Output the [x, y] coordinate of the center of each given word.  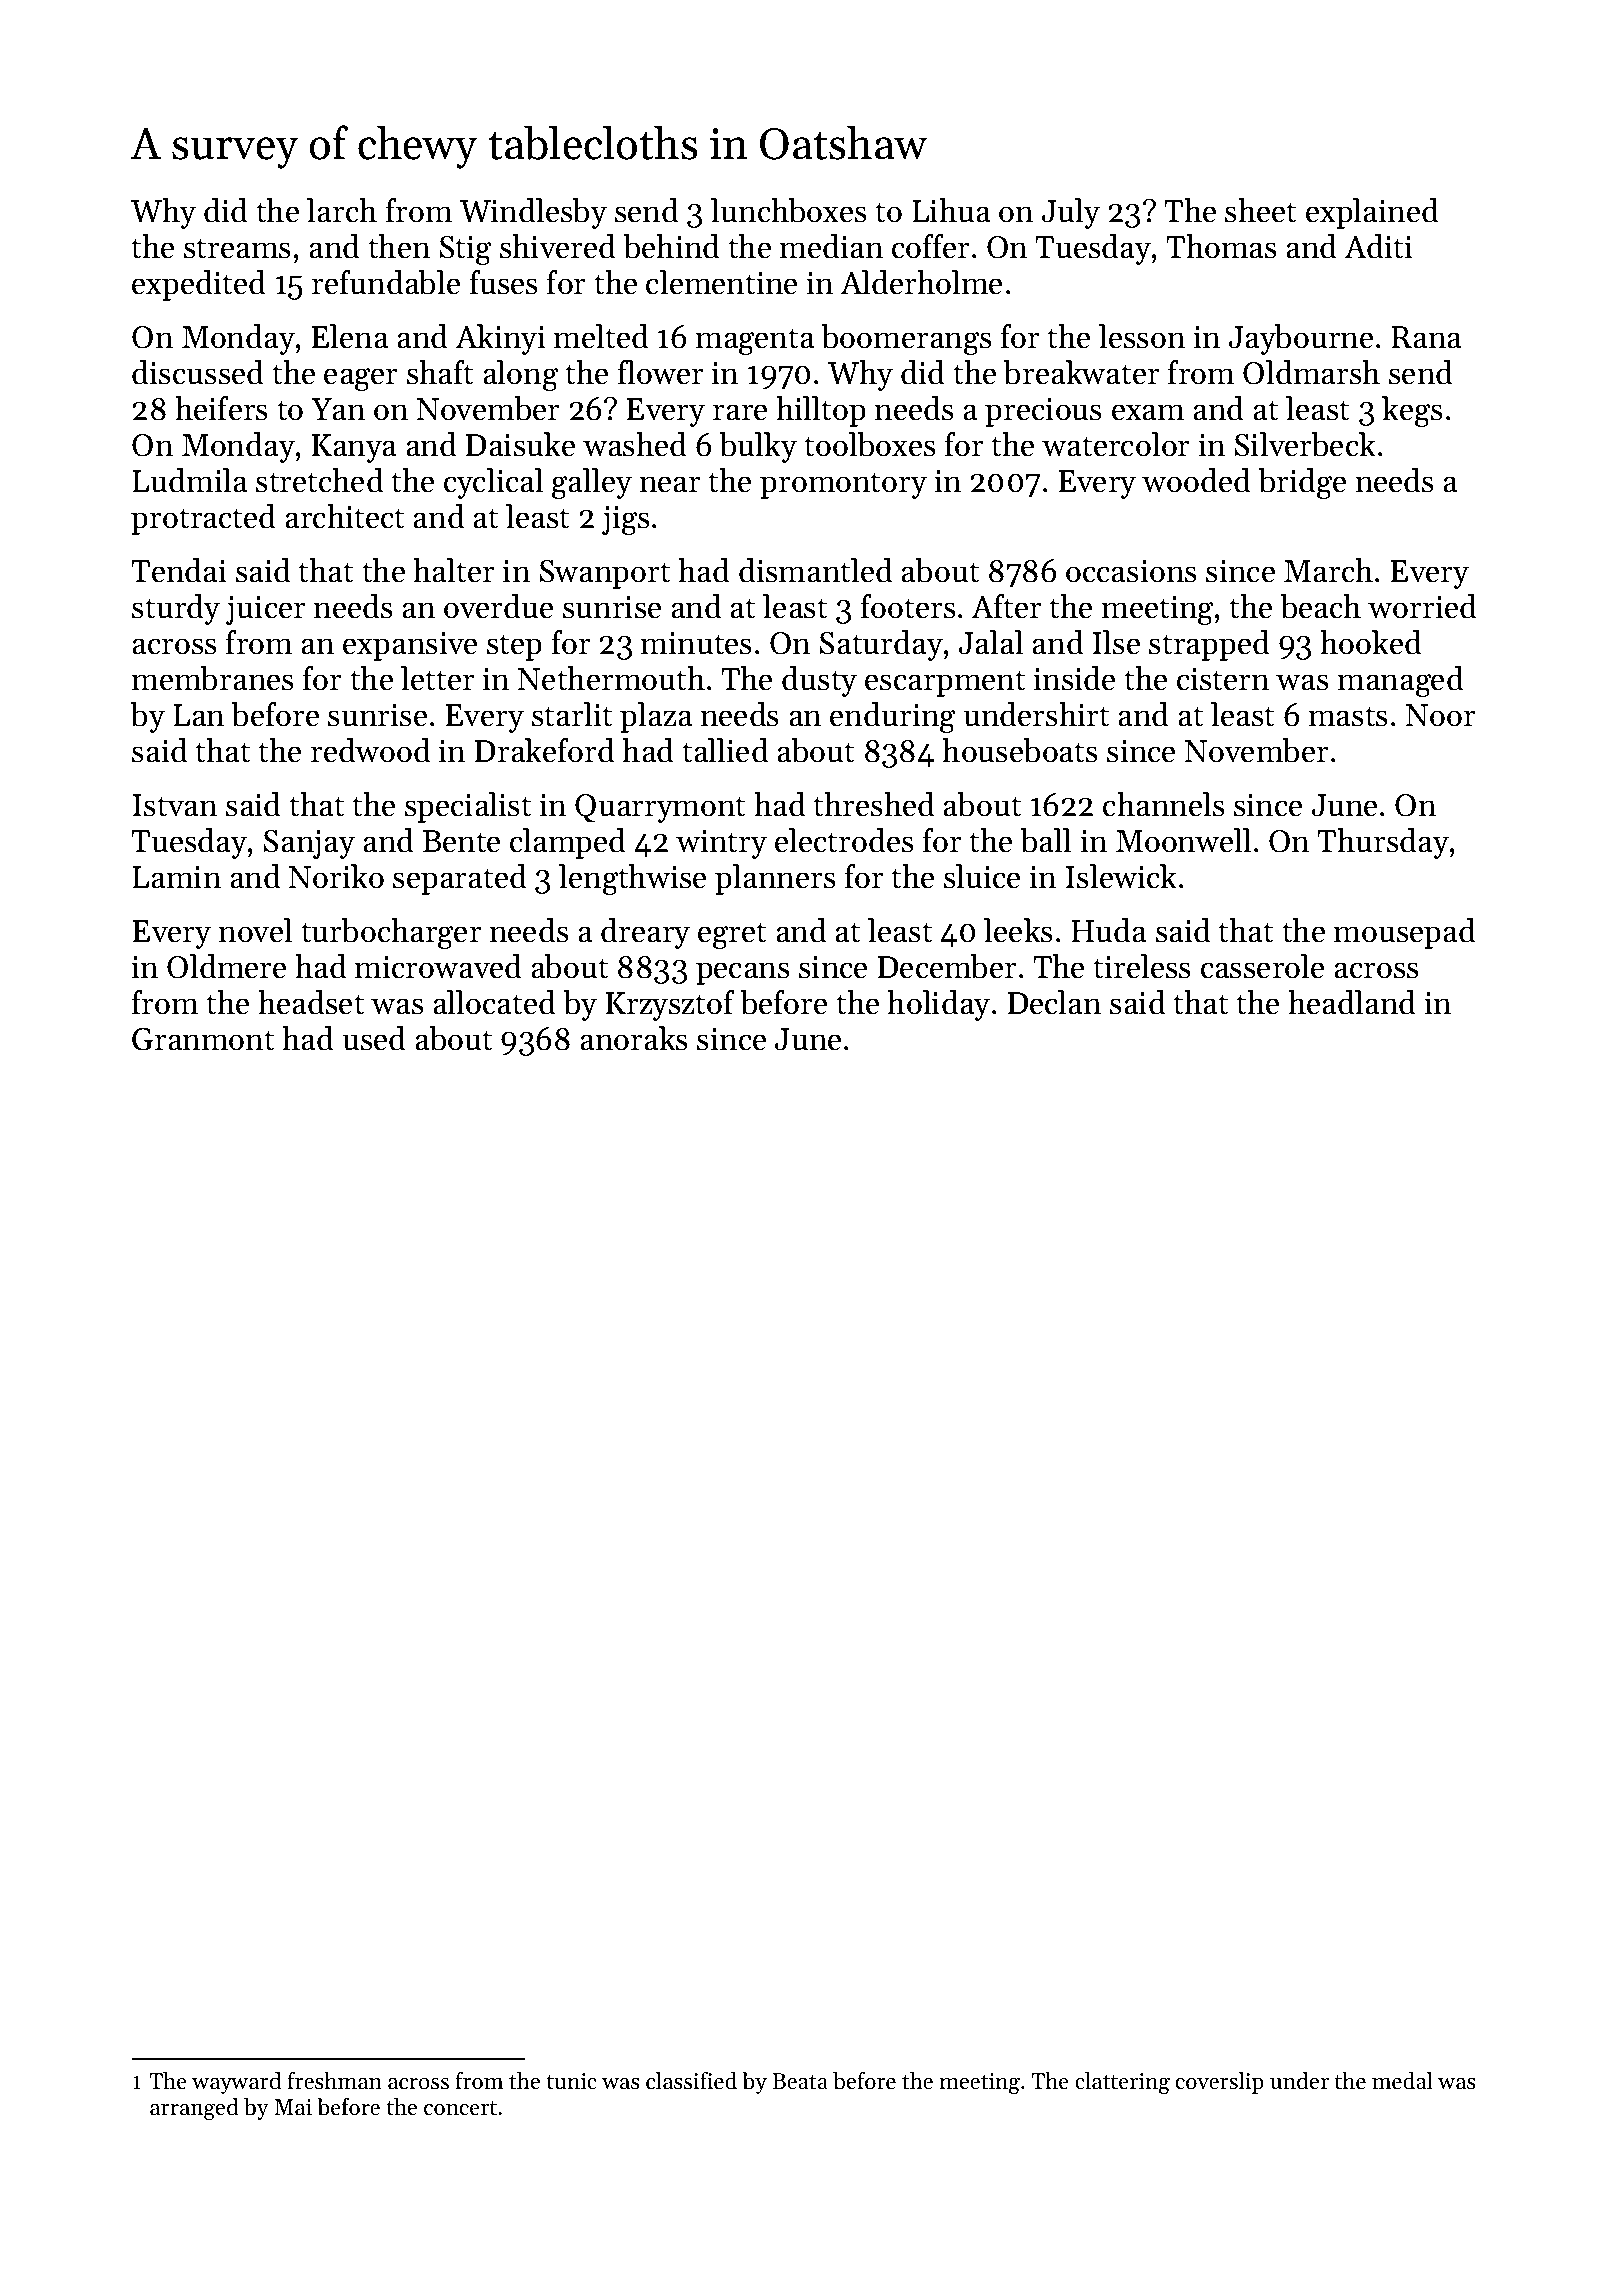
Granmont [203, 1039]
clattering [1122, 2083]
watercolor [1116, 444]
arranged [194, 2109]
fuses [504, 282]
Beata [800, 2081]
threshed [874, 804]
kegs [1412, 412]
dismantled [816, 570]
